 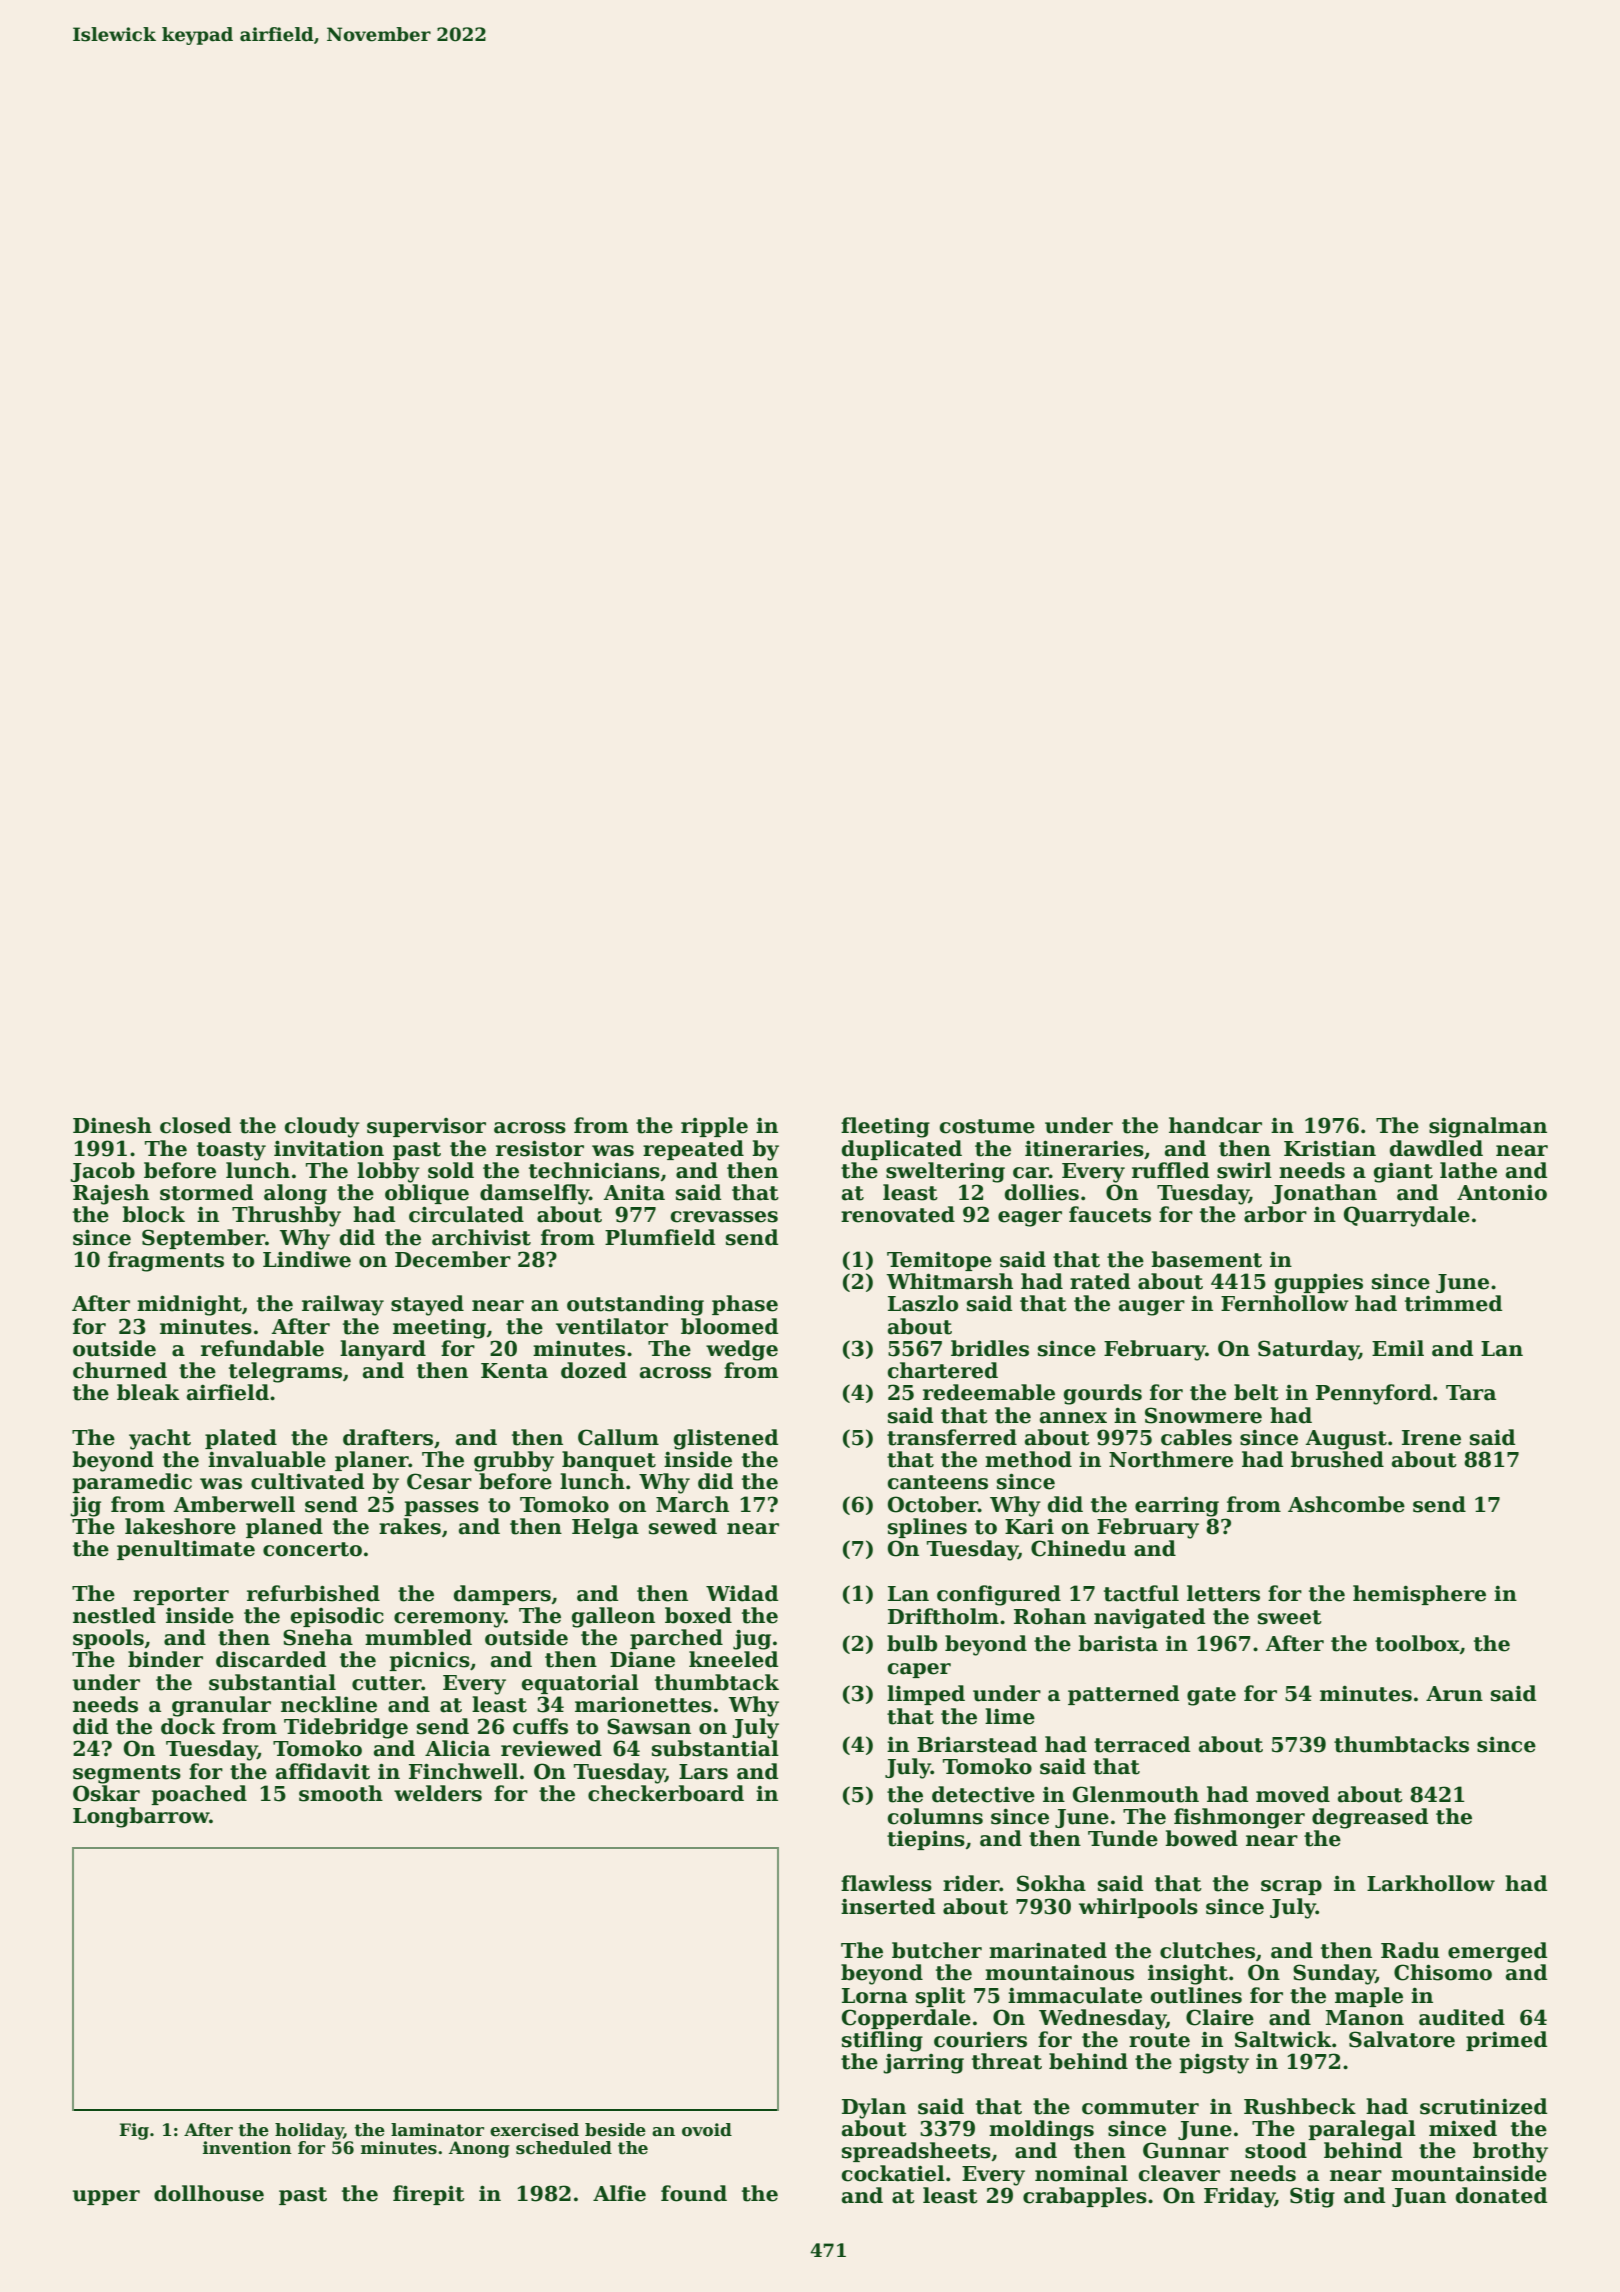 I want to click on dawdled, so click(x=1436, y=1148).
